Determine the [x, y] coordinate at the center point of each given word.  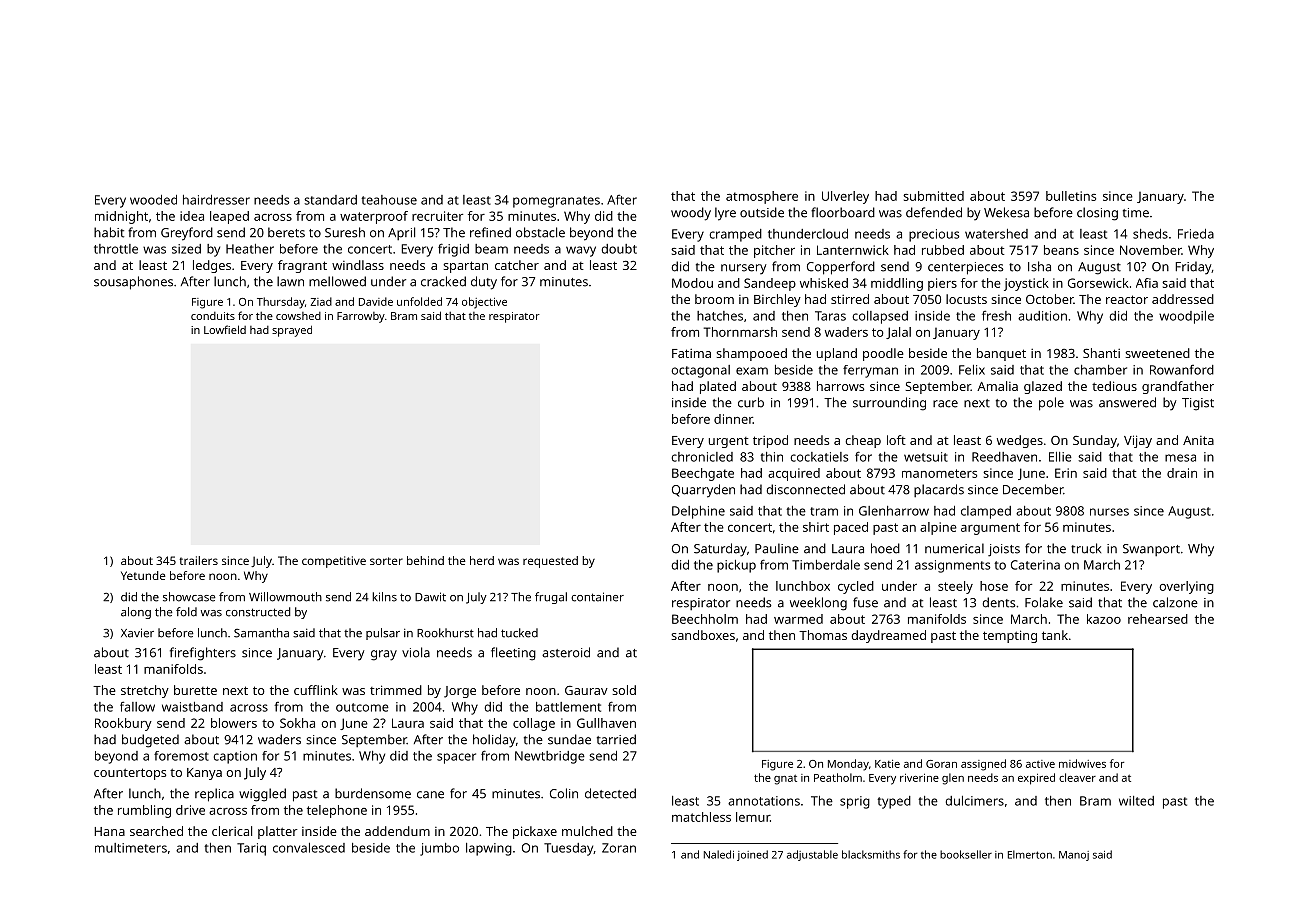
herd [482, 560]
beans [1061, 250]
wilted [1136, 801]
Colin [564, 793]
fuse [865, 602]
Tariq [251, 849]
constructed [258, 612]
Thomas [823, 635]
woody [691, 214]
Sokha [297, 723]
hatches [720, 316]
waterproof [374, 217]
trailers [198, 560]
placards [939, 490]
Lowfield [225, 329]
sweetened [1157, 353]
